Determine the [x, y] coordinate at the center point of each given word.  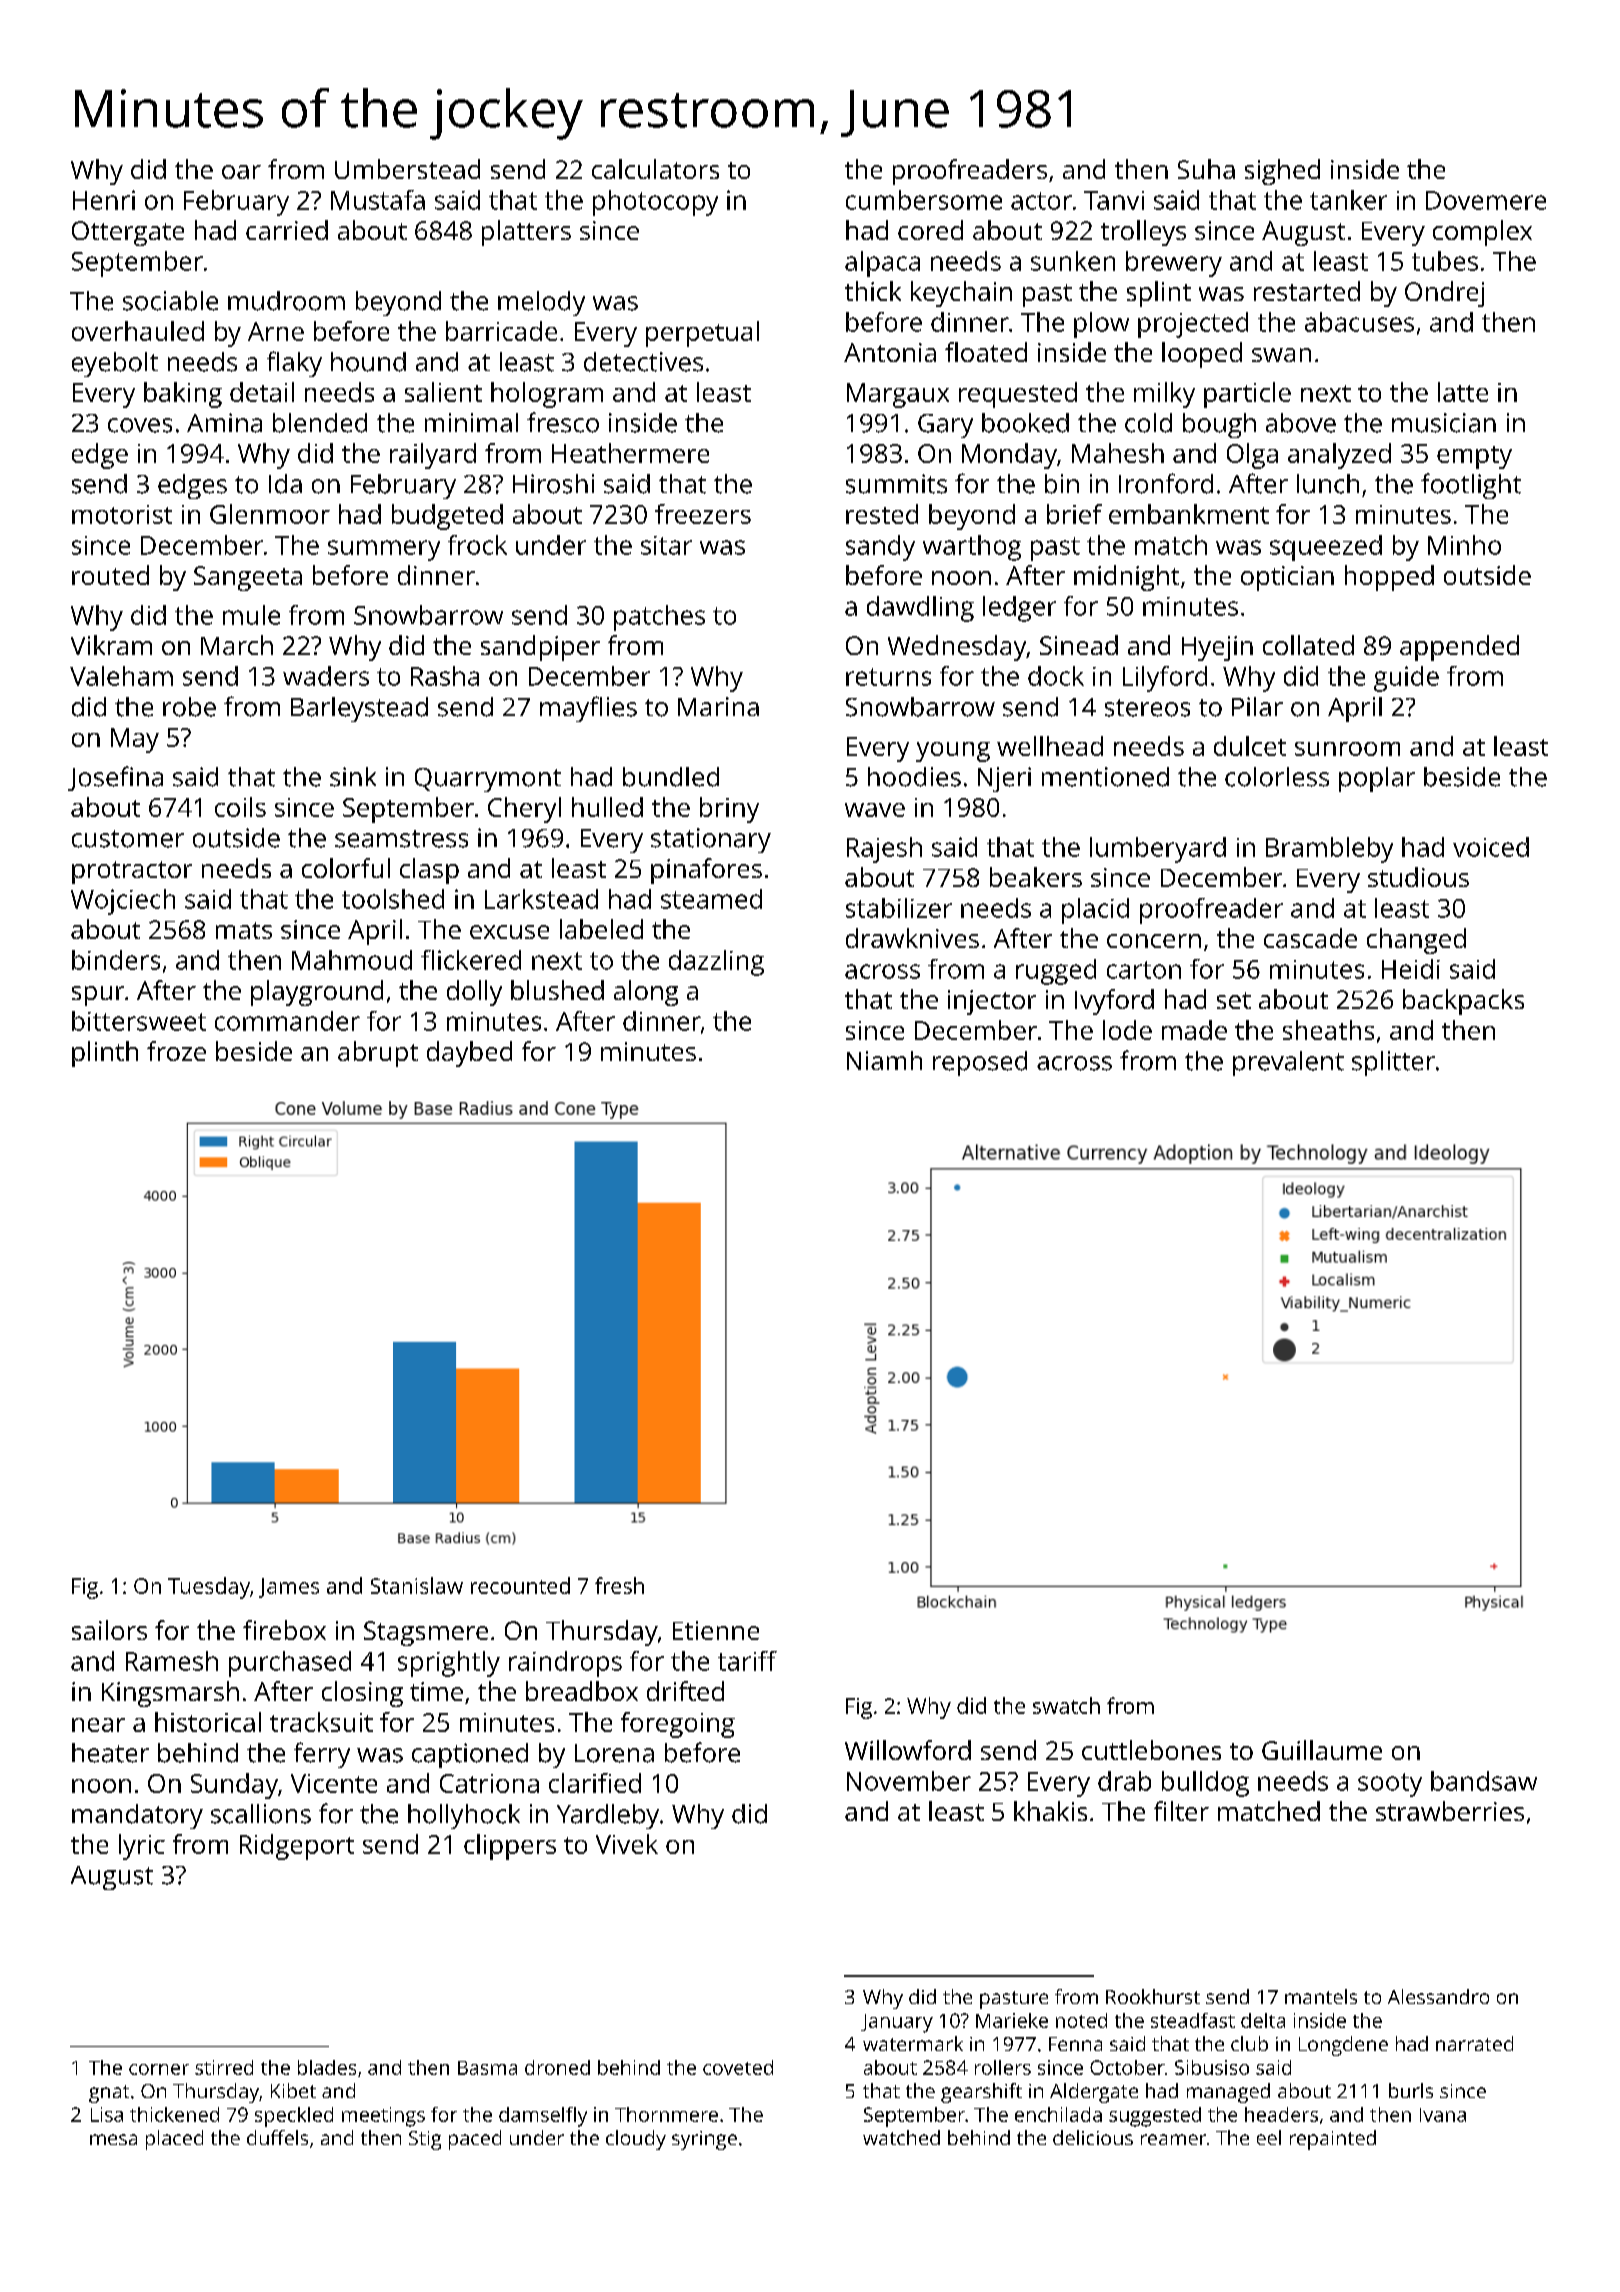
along [646, 993]
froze [176, 1051]
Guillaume [1322, 1750]
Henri [104, 200]
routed [110, 575]
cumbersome [924, 200]
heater [110, 1753]
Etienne [716, 1630]
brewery [1174, 264]
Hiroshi [553, 484]
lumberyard [1158, 850]
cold [1148, 423]
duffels [277, 2137]
